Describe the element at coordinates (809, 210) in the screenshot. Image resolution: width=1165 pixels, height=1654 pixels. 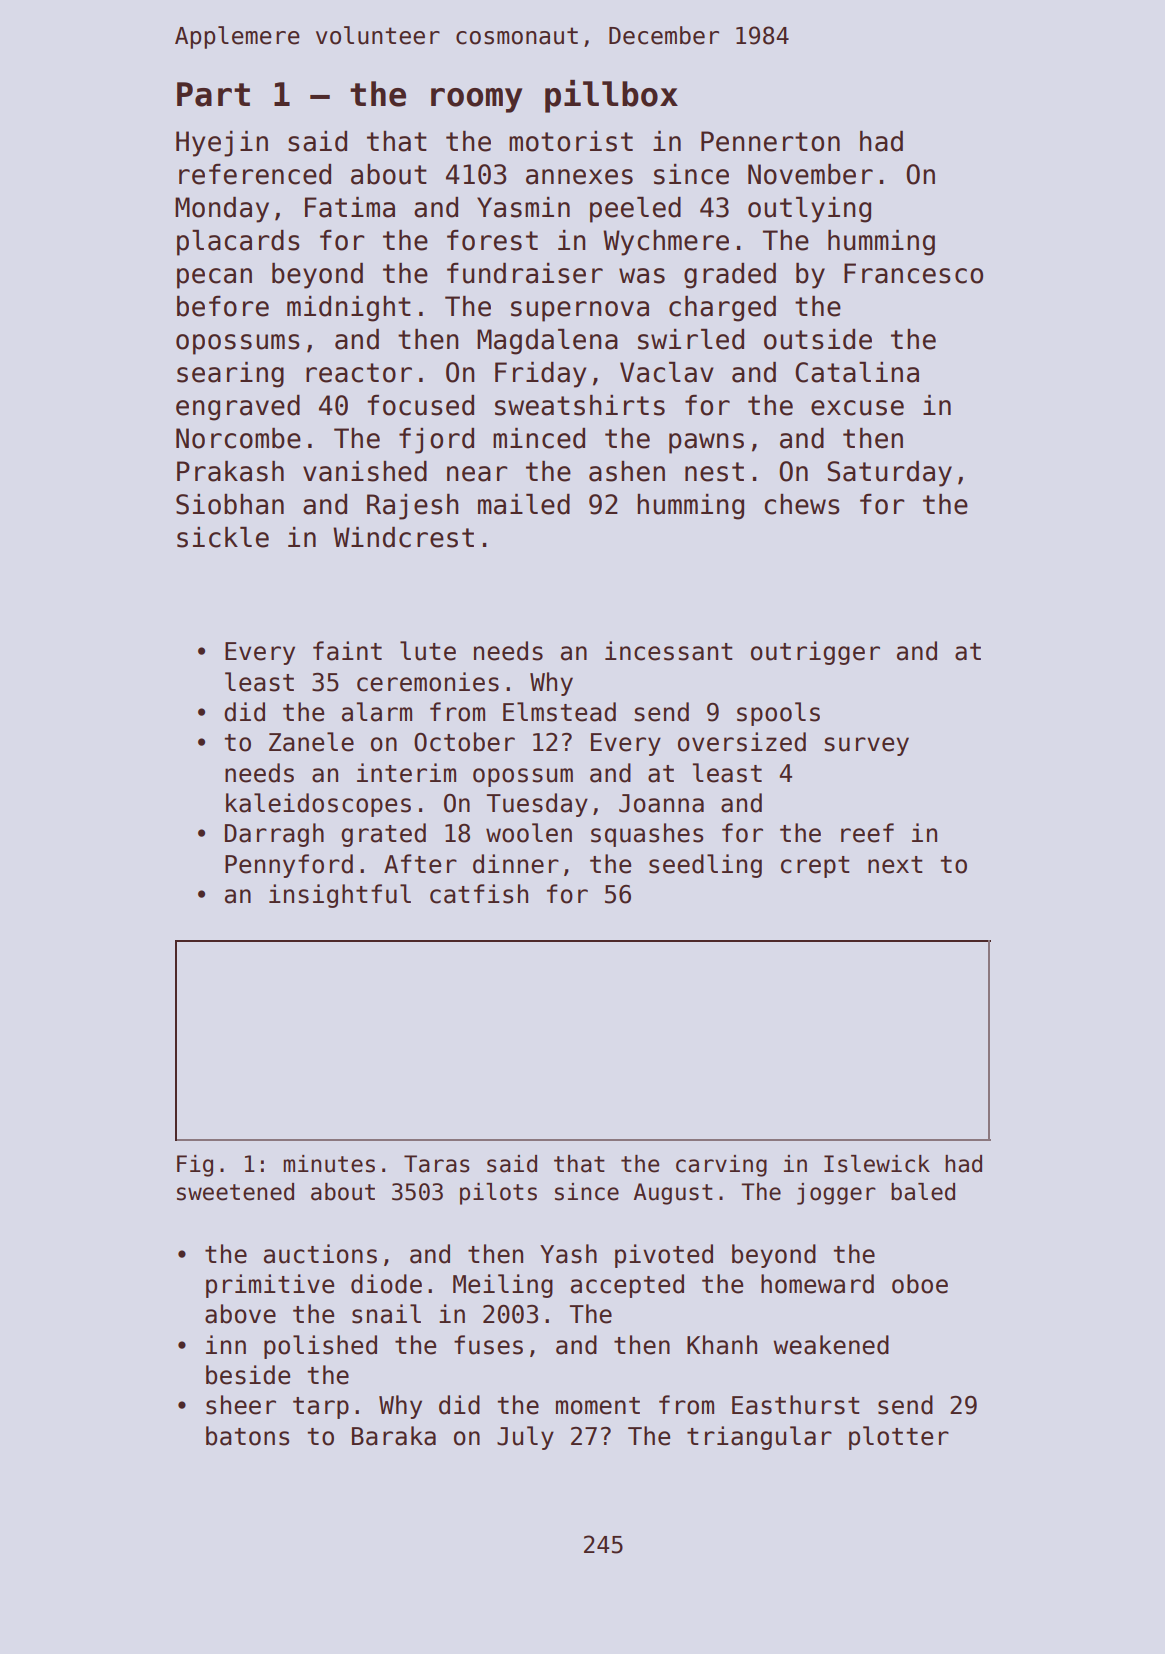
I see `outlying` at that location.
